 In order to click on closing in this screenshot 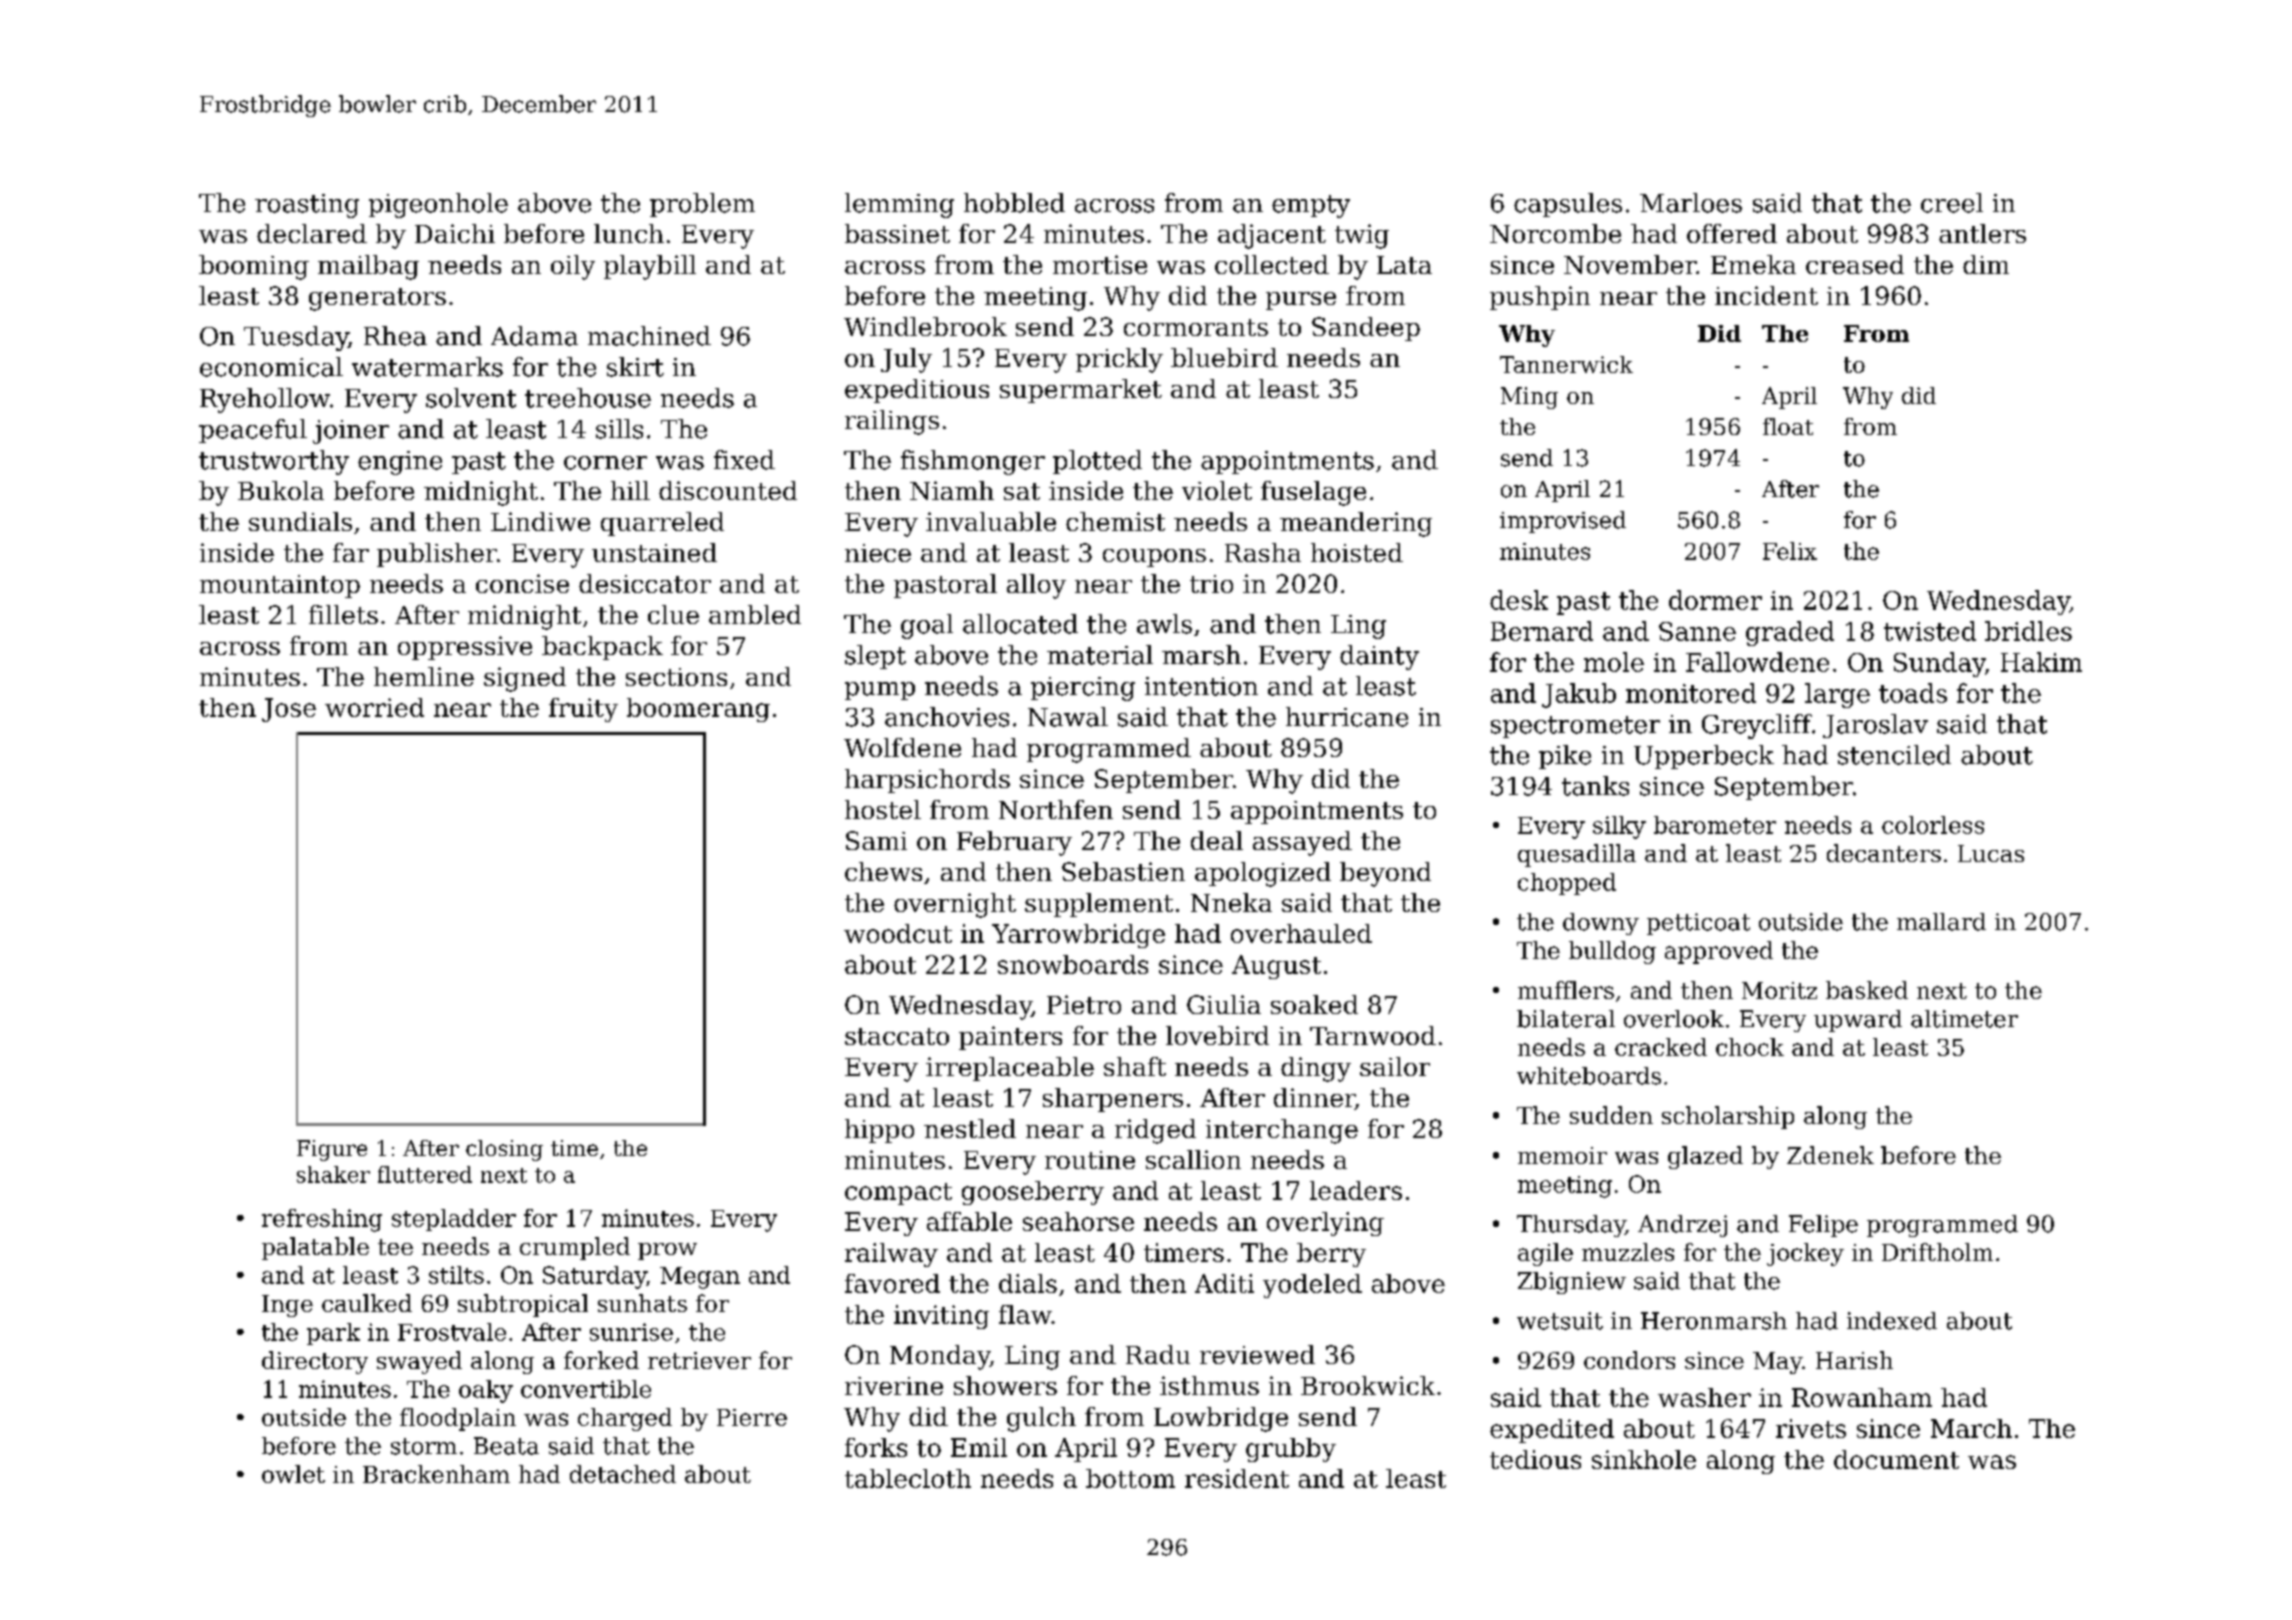, I will do `click(504, 1150)`.
